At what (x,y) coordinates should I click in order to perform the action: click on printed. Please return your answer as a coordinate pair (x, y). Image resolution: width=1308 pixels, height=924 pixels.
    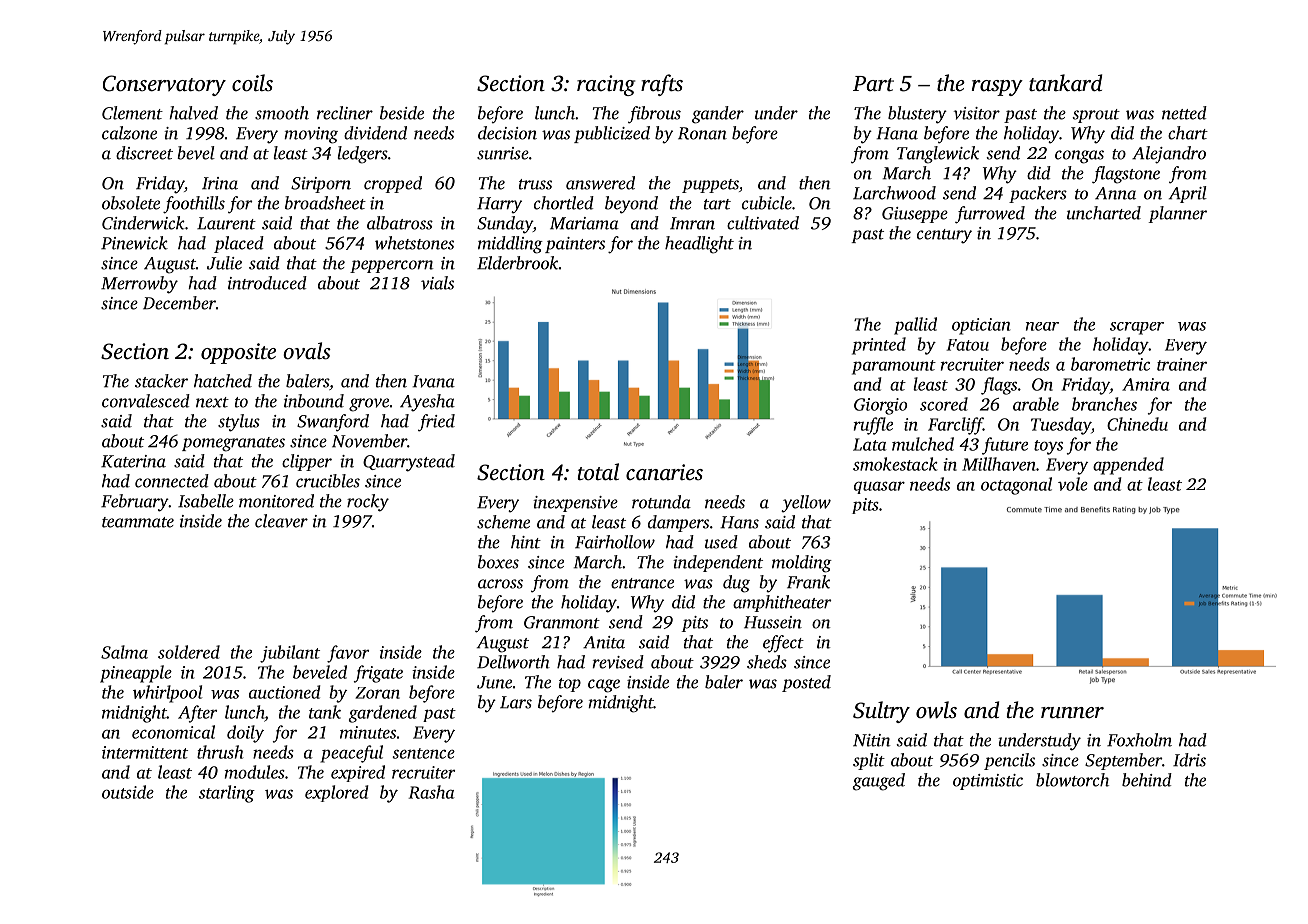
    Looking at the image, I should click on (879, 346).
